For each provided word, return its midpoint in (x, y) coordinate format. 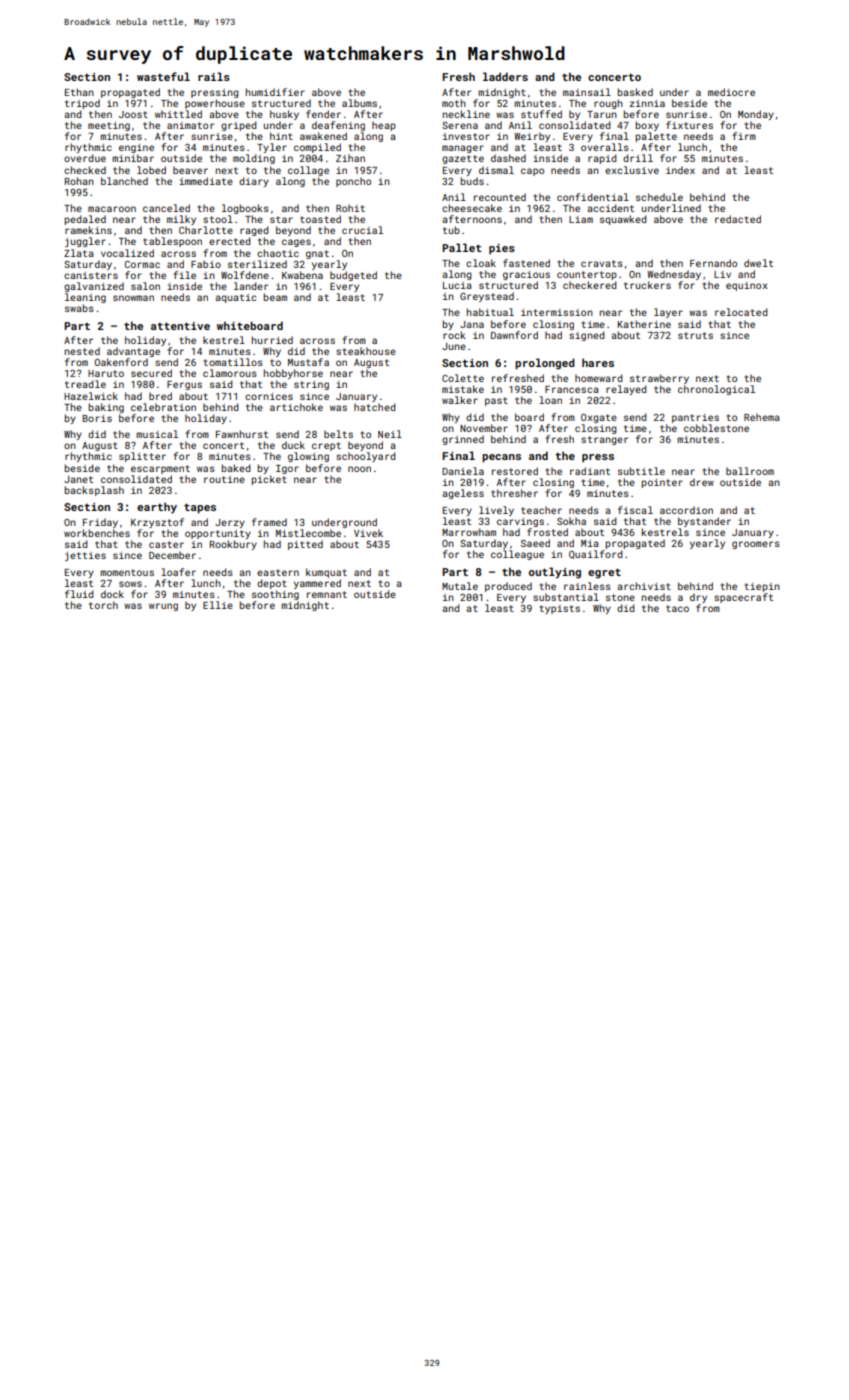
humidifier (275, 92)
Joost (133, 114)
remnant (327, 594)
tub (451, 230)
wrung (163, 607)
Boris (97, 418)
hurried (272, 340)
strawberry (659, 379)
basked (635, 92)
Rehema (762, 417)
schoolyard (366, 457)
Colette (463, 378)
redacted (738, 219)
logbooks (245, 209)
